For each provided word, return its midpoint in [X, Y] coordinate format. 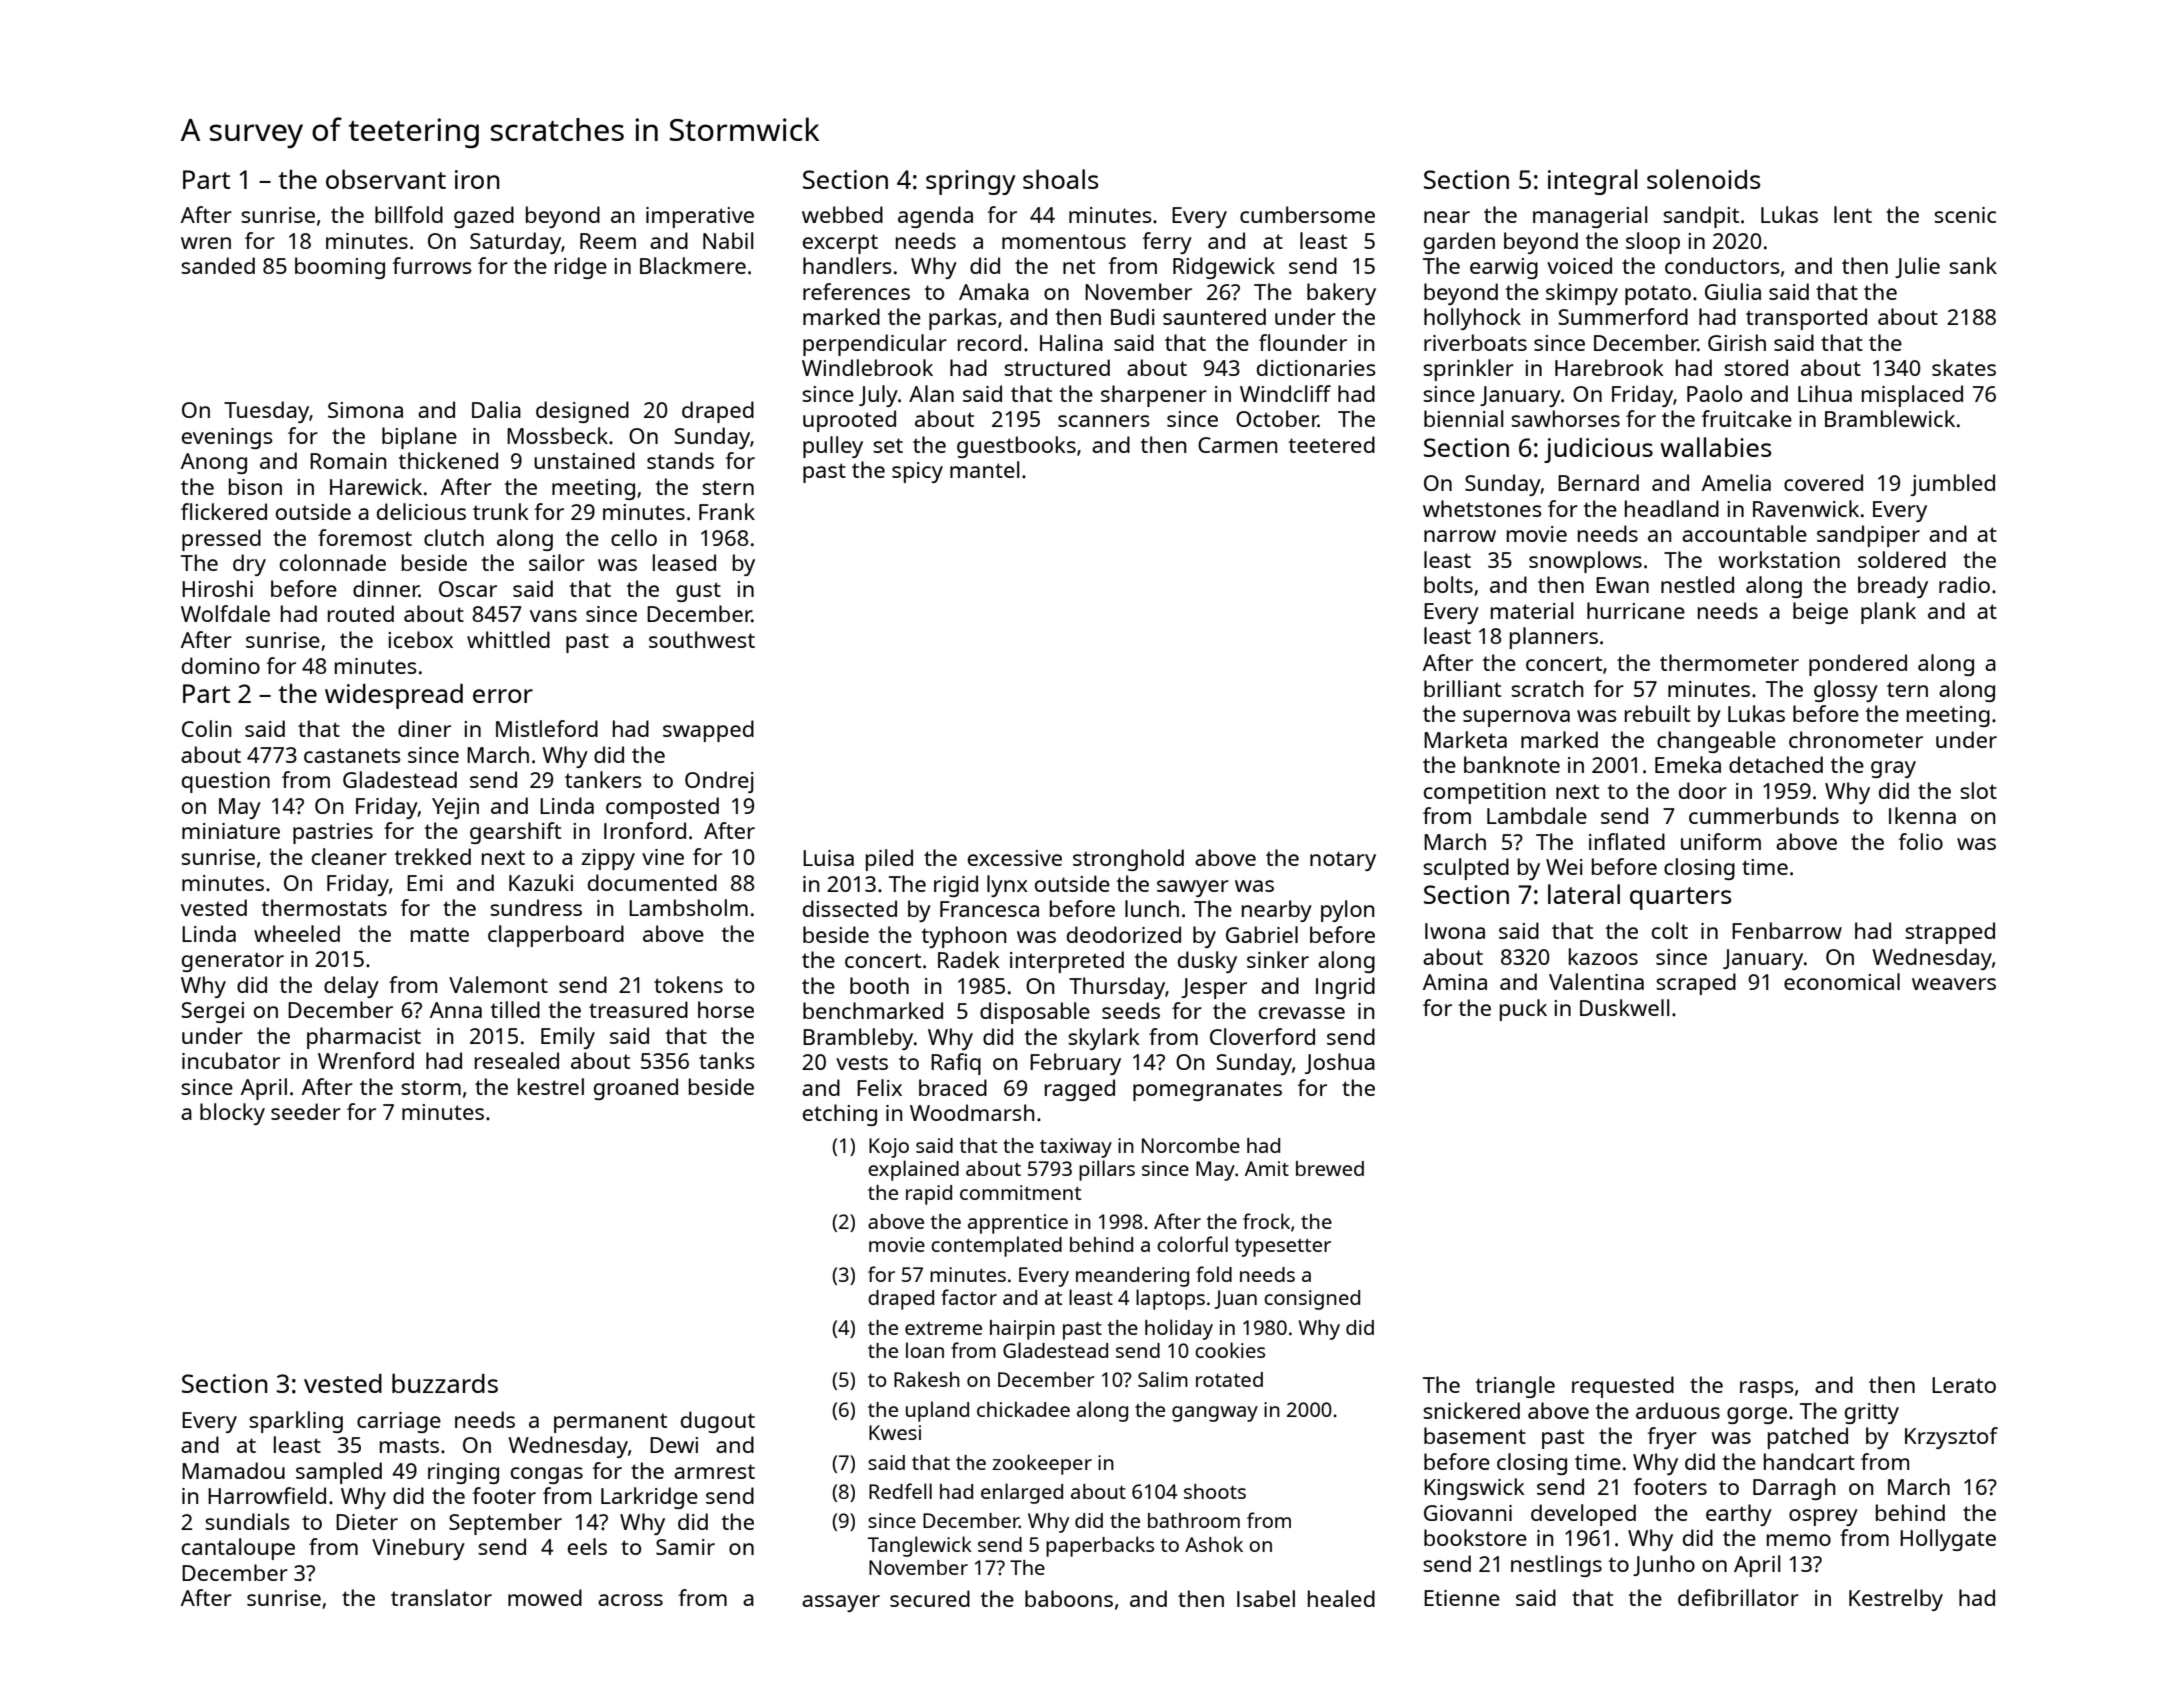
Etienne [1462, 1598]
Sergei [212, 1012]
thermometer [1729, 662]
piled [889, 860]
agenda [935, 217]
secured [930, 1598]
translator [441, 1597]
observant [386, 179]
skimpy [1582, 294]
